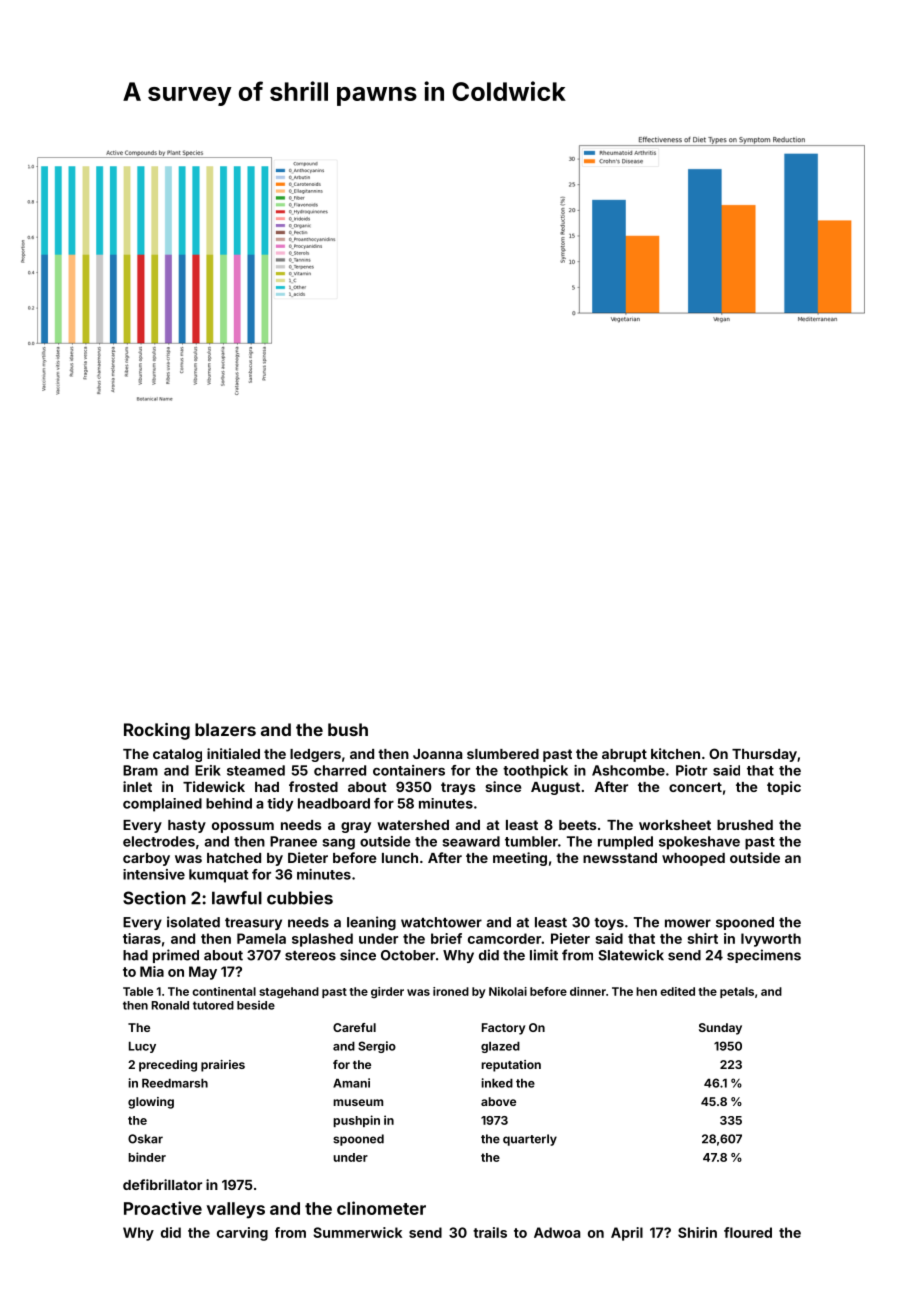  What do you see at coordinates (675, 825) in the document?
I see `worksheet` at bounding box center [675, 825].
